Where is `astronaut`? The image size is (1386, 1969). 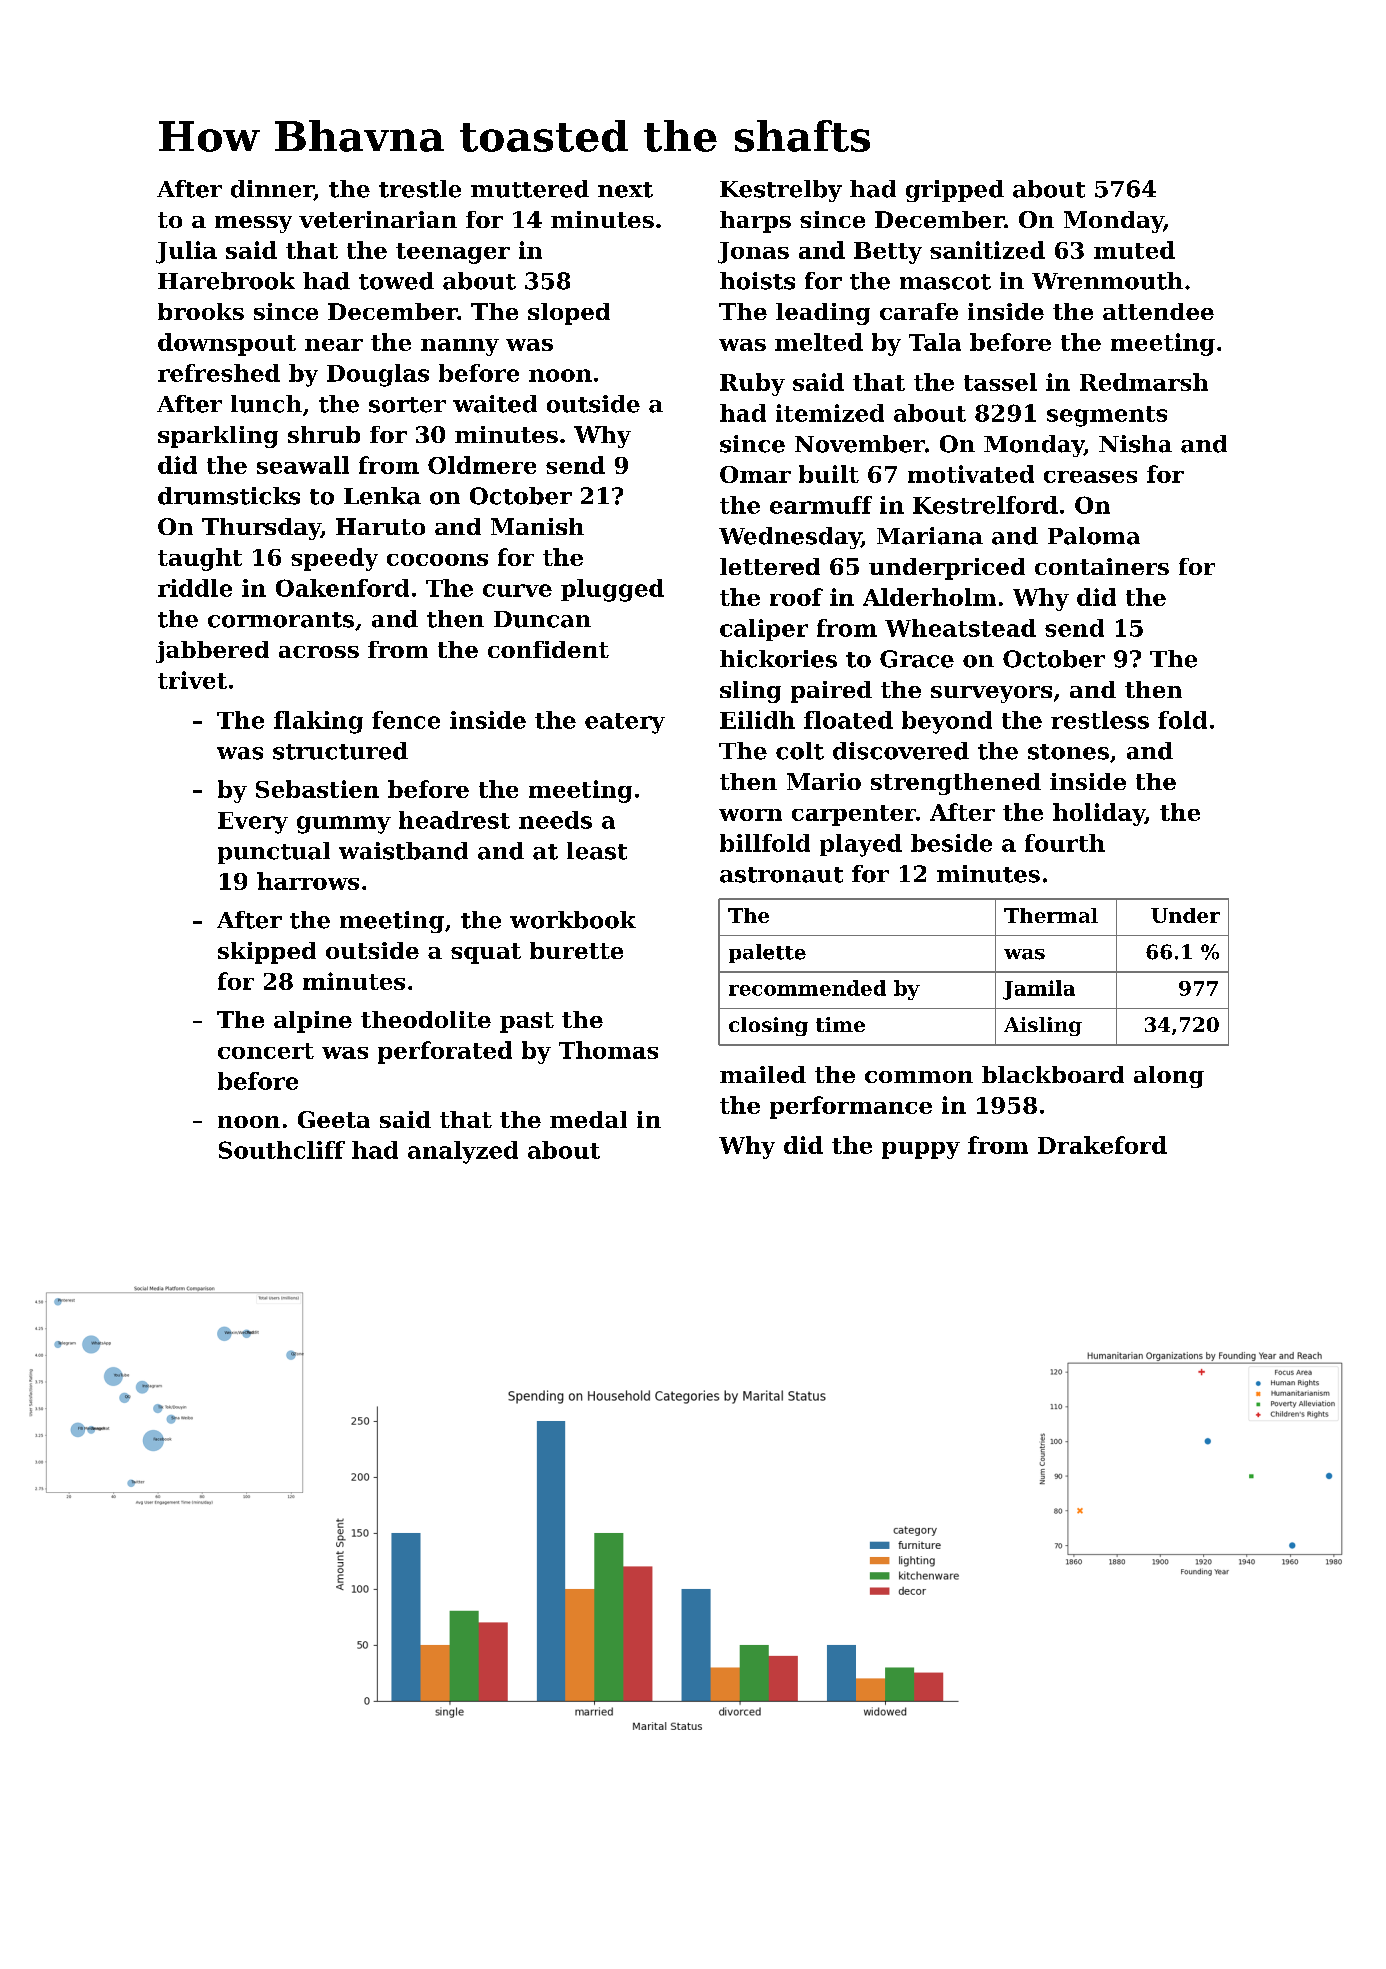
astronaut is located at coordinates (781, 875).
